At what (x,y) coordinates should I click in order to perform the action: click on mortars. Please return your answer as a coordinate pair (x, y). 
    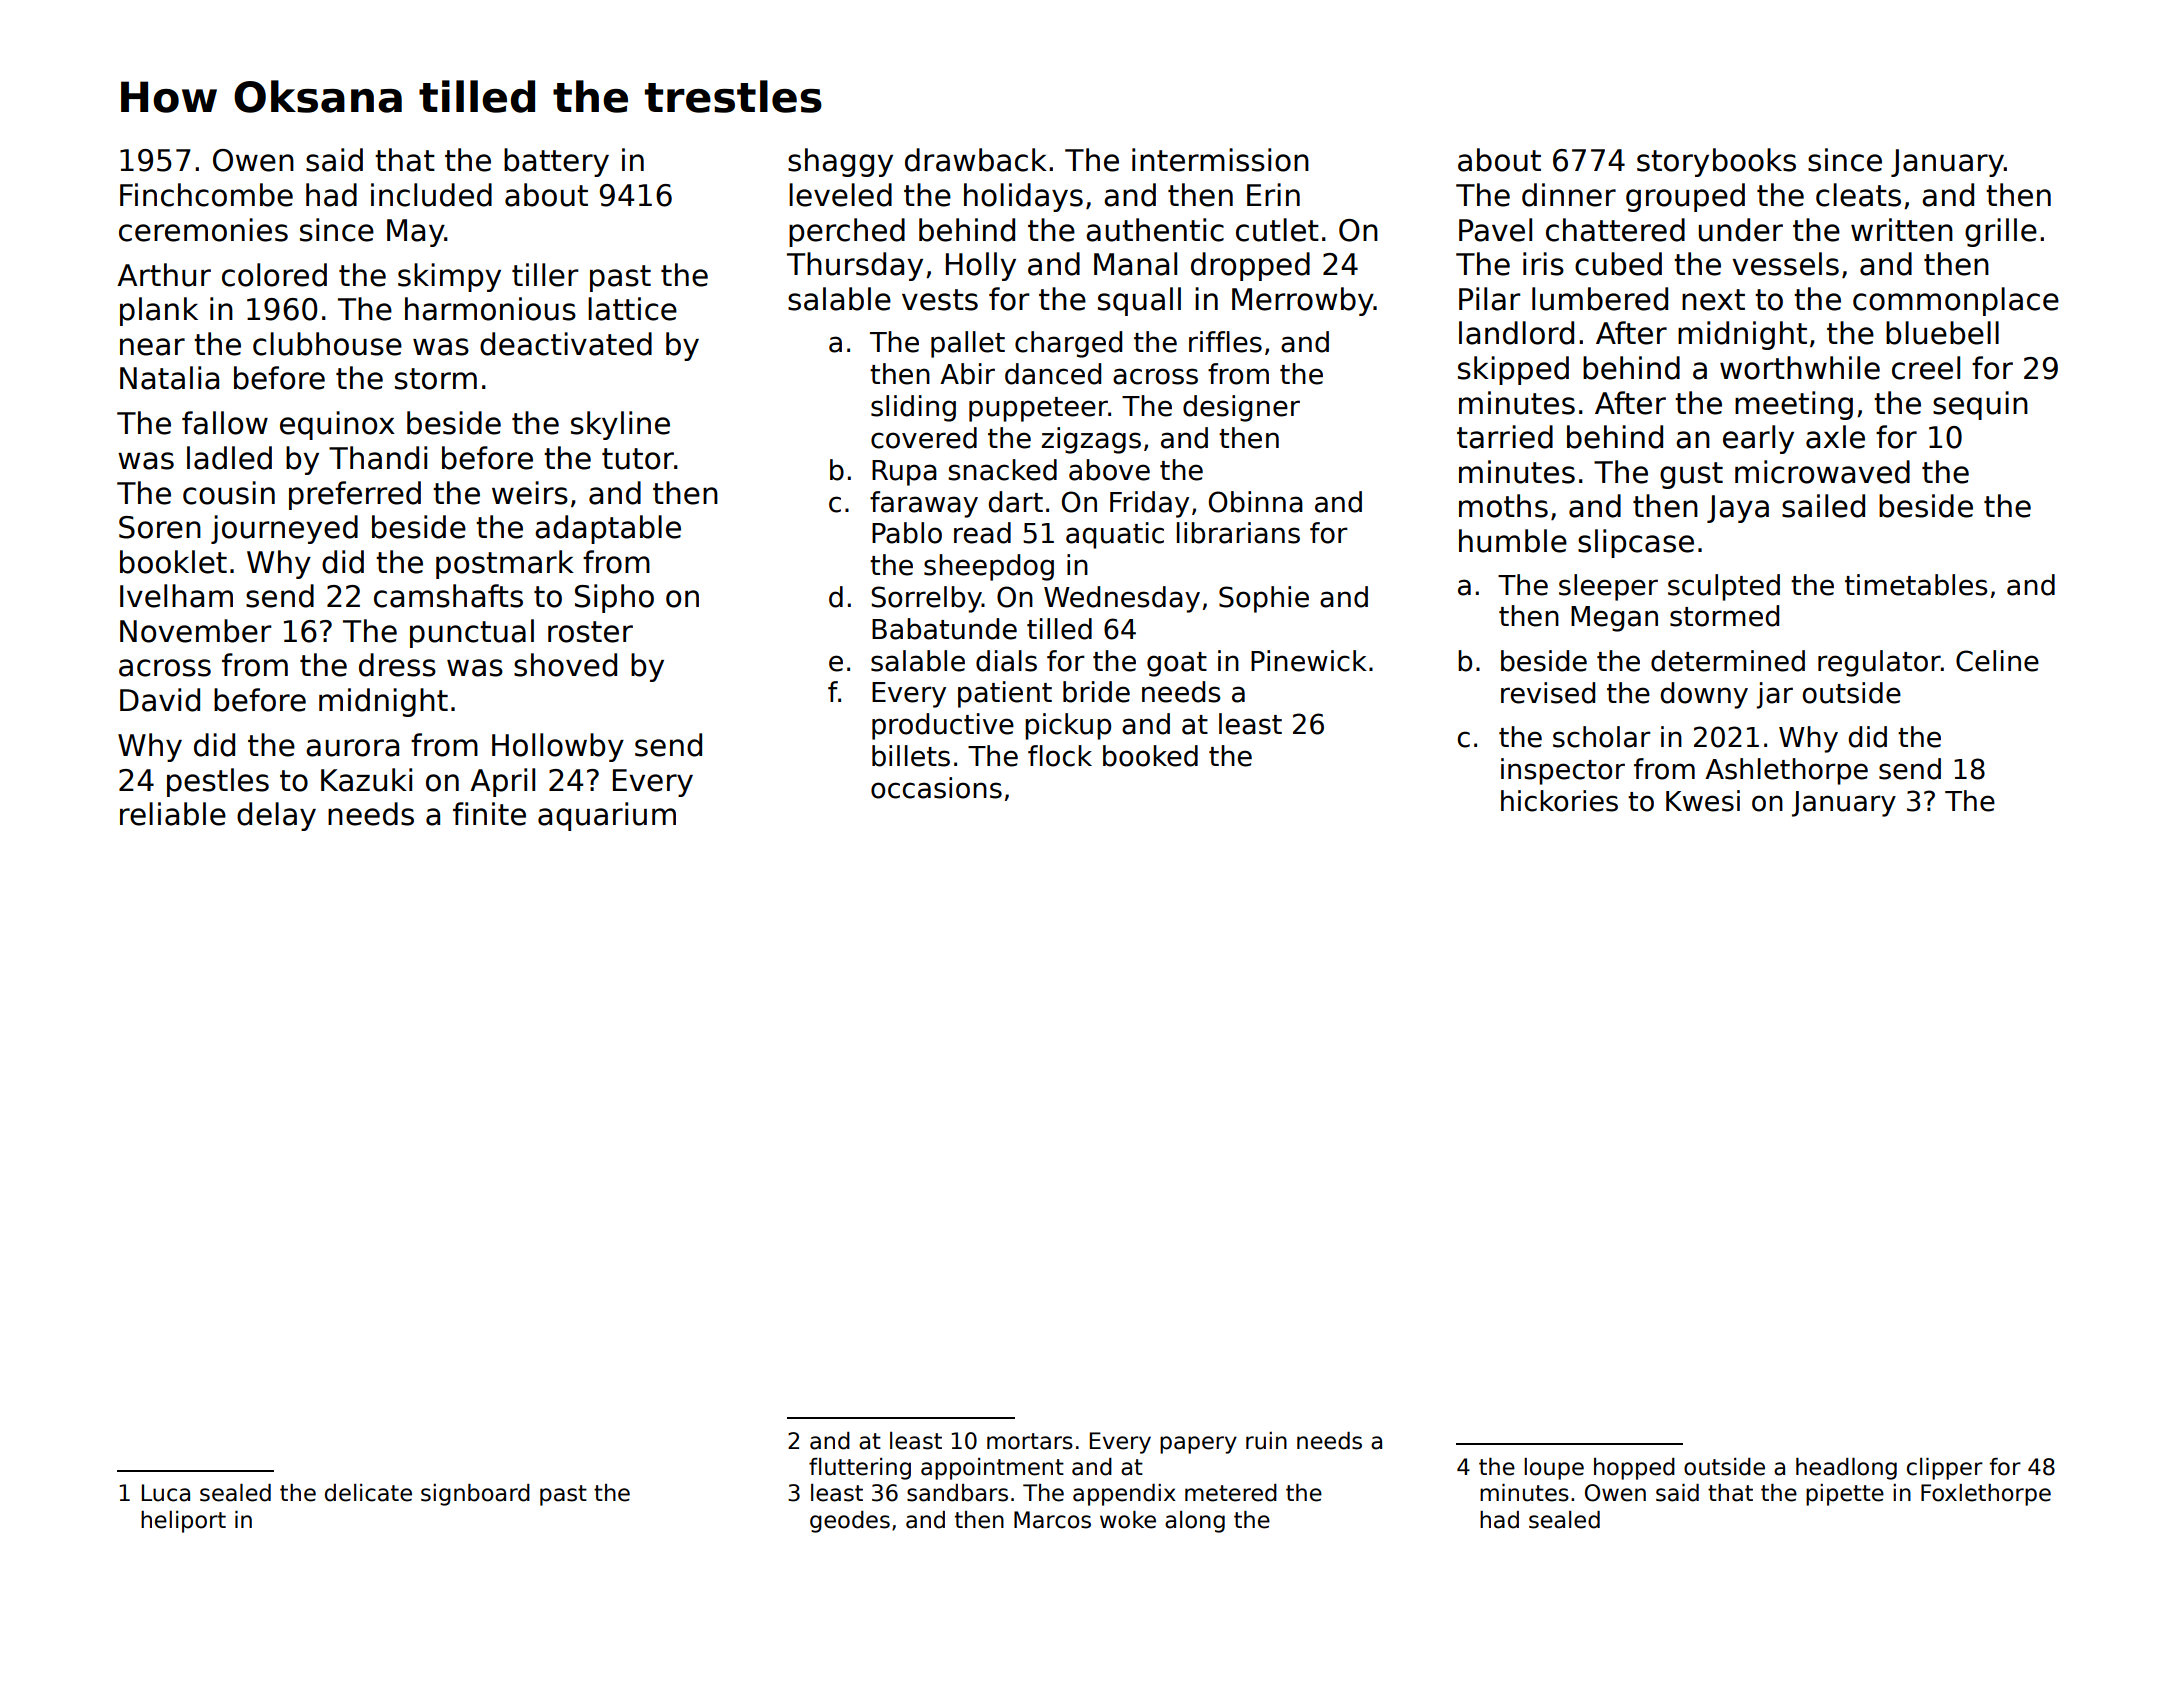
    Looking at the image, I should click on (1030, 1441).
